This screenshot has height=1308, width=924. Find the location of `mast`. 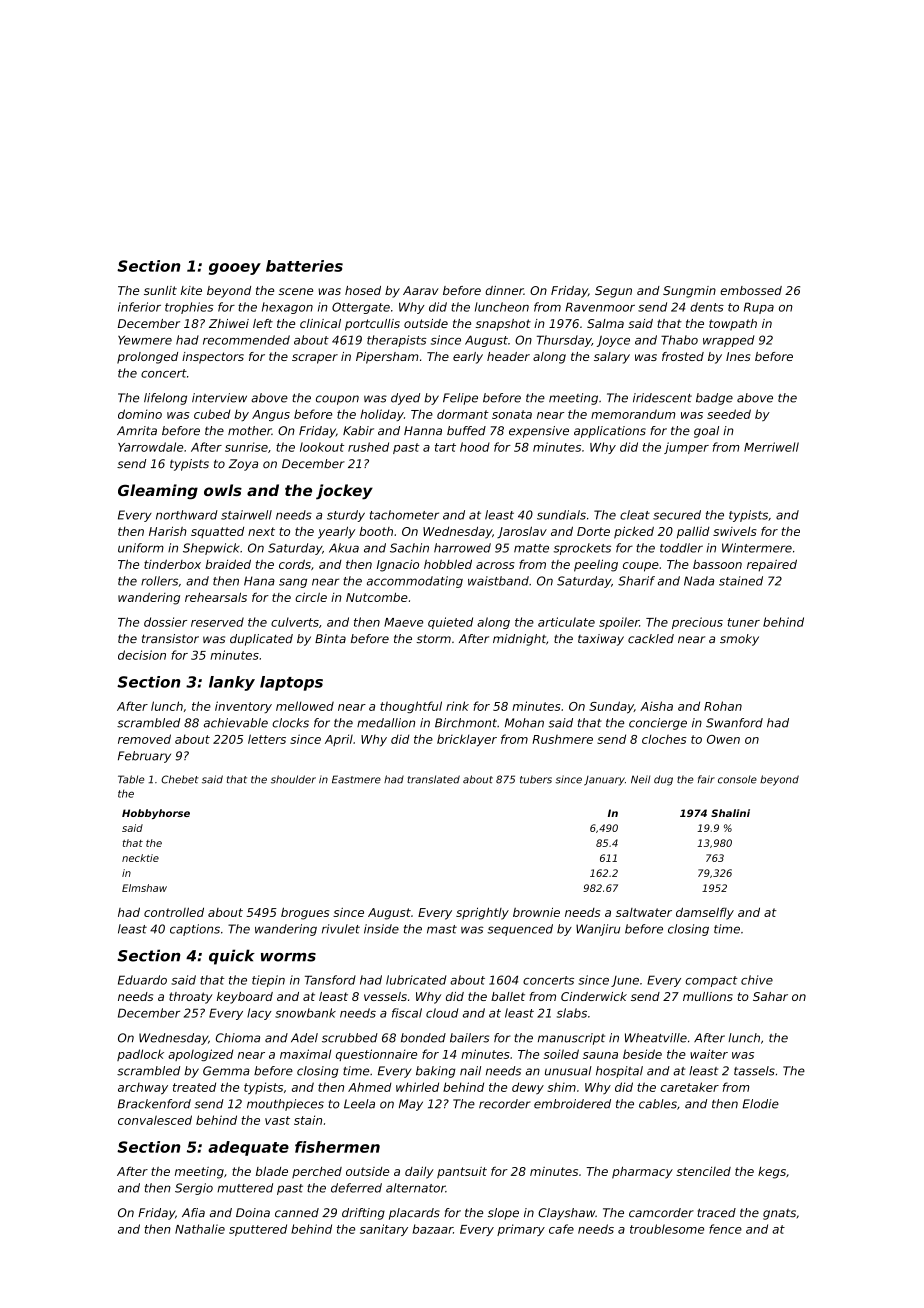

mast is located at coordinates (442, 929).
